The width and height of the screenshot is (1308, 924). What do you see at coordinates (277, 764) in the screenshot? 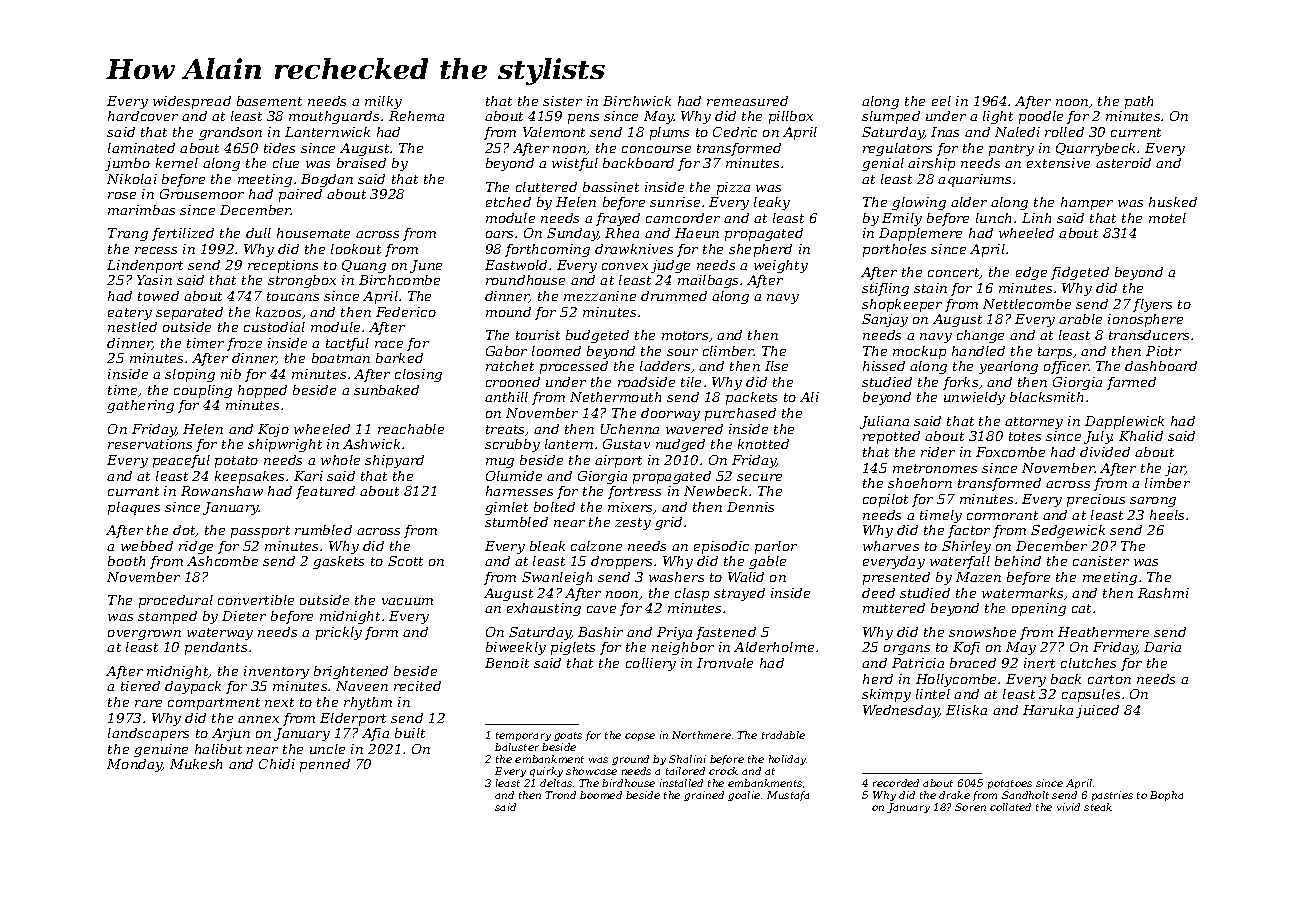
I see `Chidi` at bounding box center [277, 764].
